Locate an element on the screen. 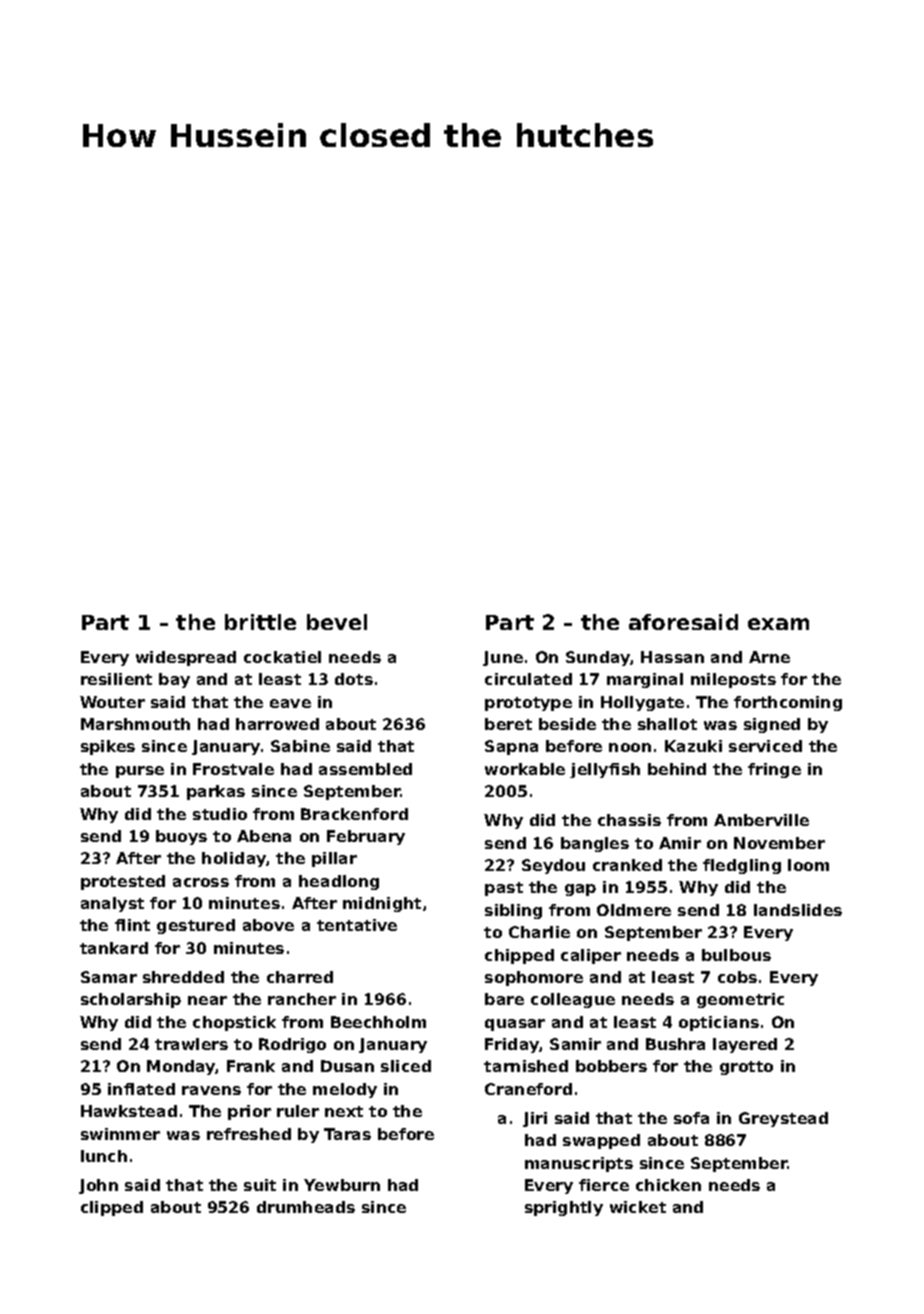  buoys is located at coordinates (181, 837).
